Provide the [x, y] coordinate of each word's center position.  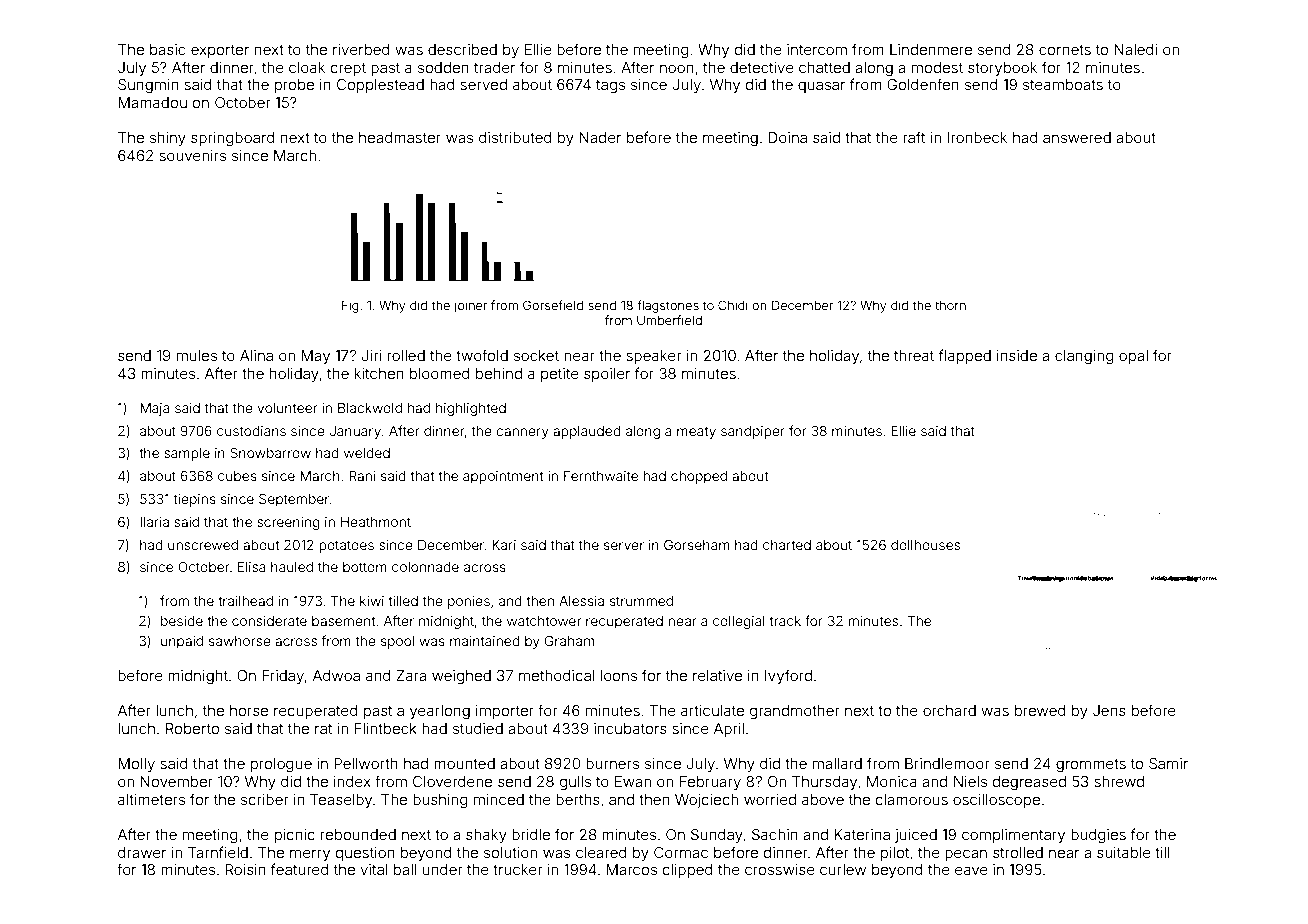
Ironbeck [977, 137]
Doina [787, 137]
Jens [1109, 710]
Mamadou [152, 102]
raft [914, 137]
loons [619, 675]
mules [197, 355]
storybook [1002, 69]
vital [374, 869]
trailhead [245, 601]
